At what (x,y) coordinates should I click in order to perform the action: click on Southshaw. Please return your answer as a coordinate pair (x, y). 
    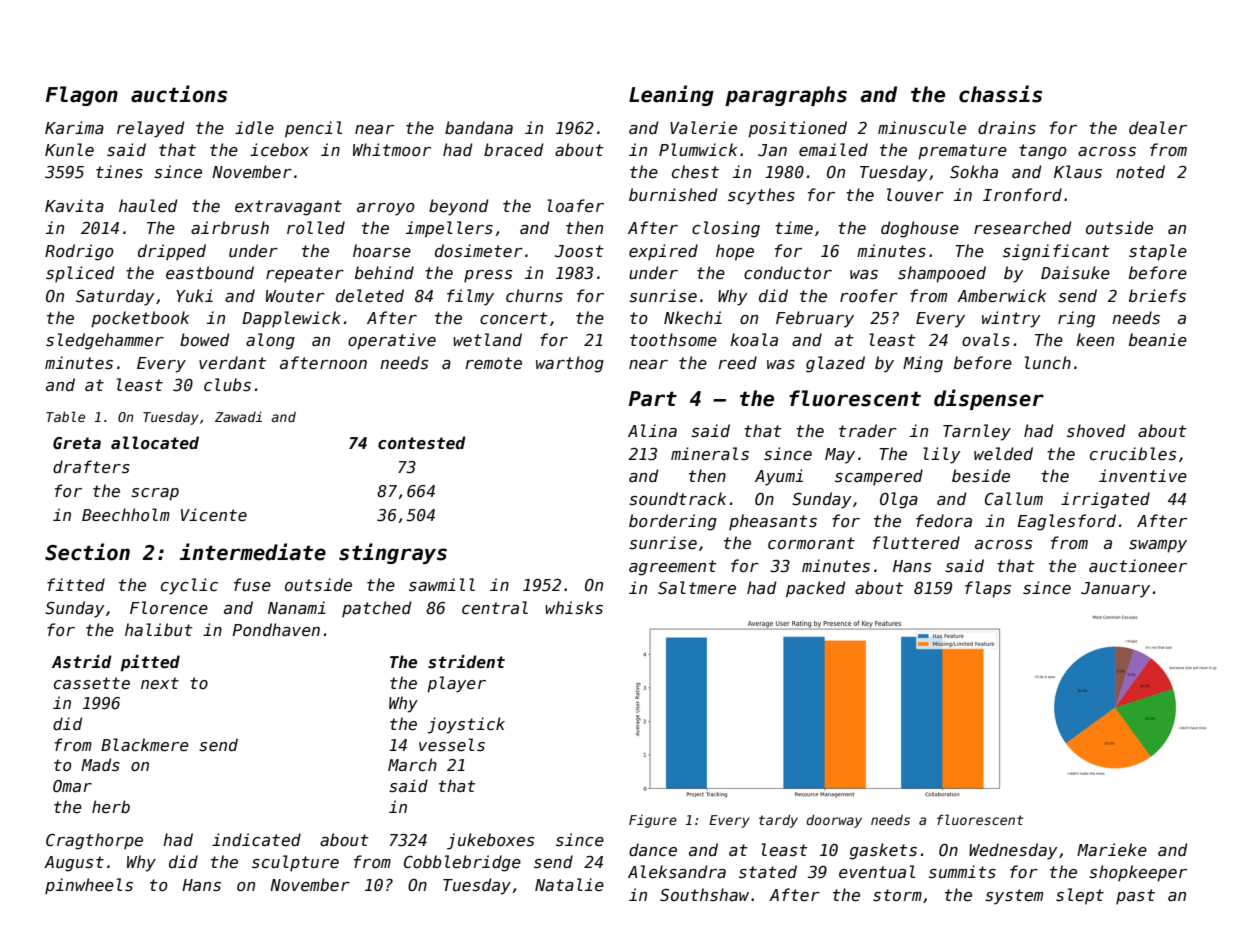
    Looking at the image, I should click on (704, 895).
